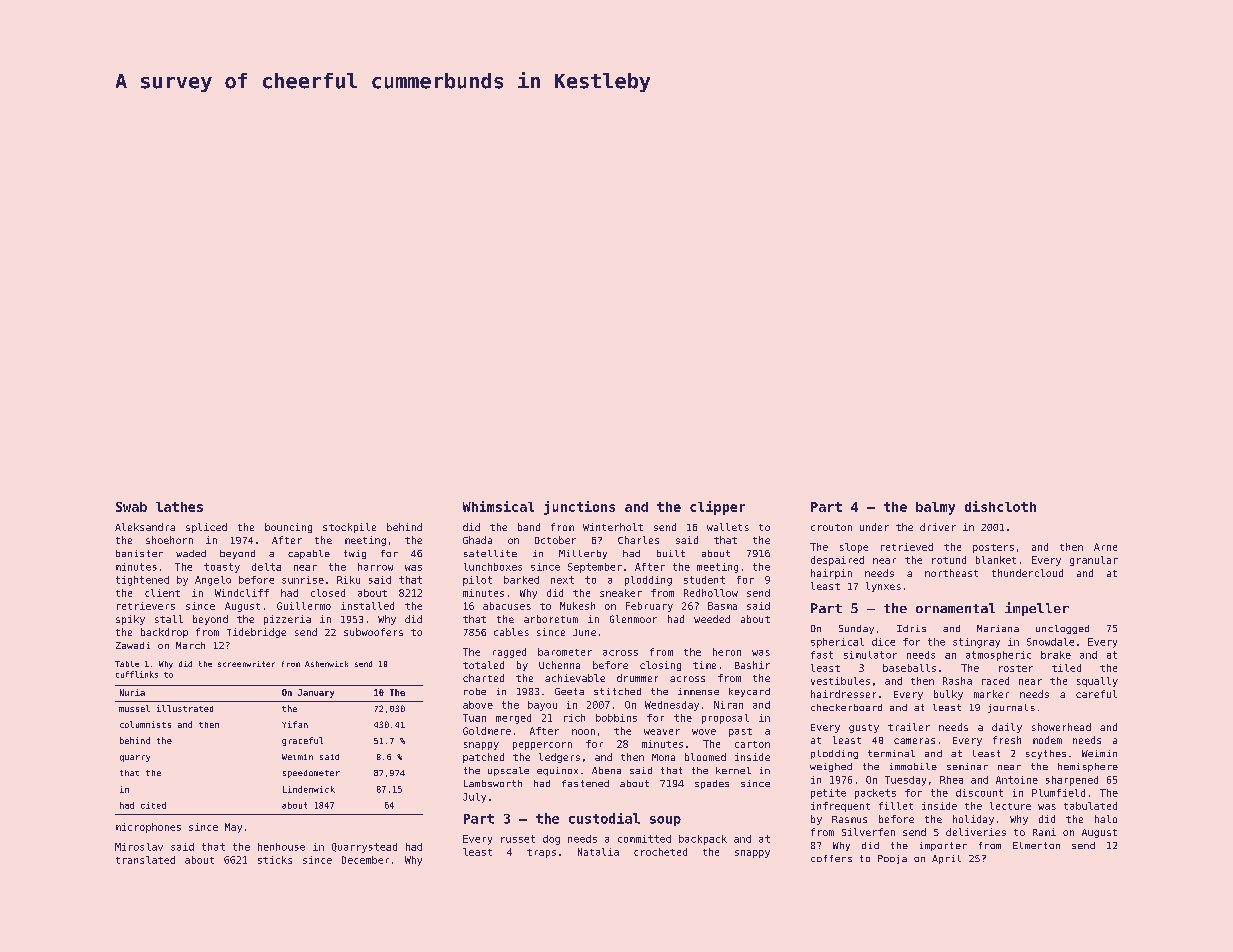 This screenshot has width=1233, height=952. Describe the element at coordinates (507, 606) in the screenshot. I see `abacuses` at that location.
